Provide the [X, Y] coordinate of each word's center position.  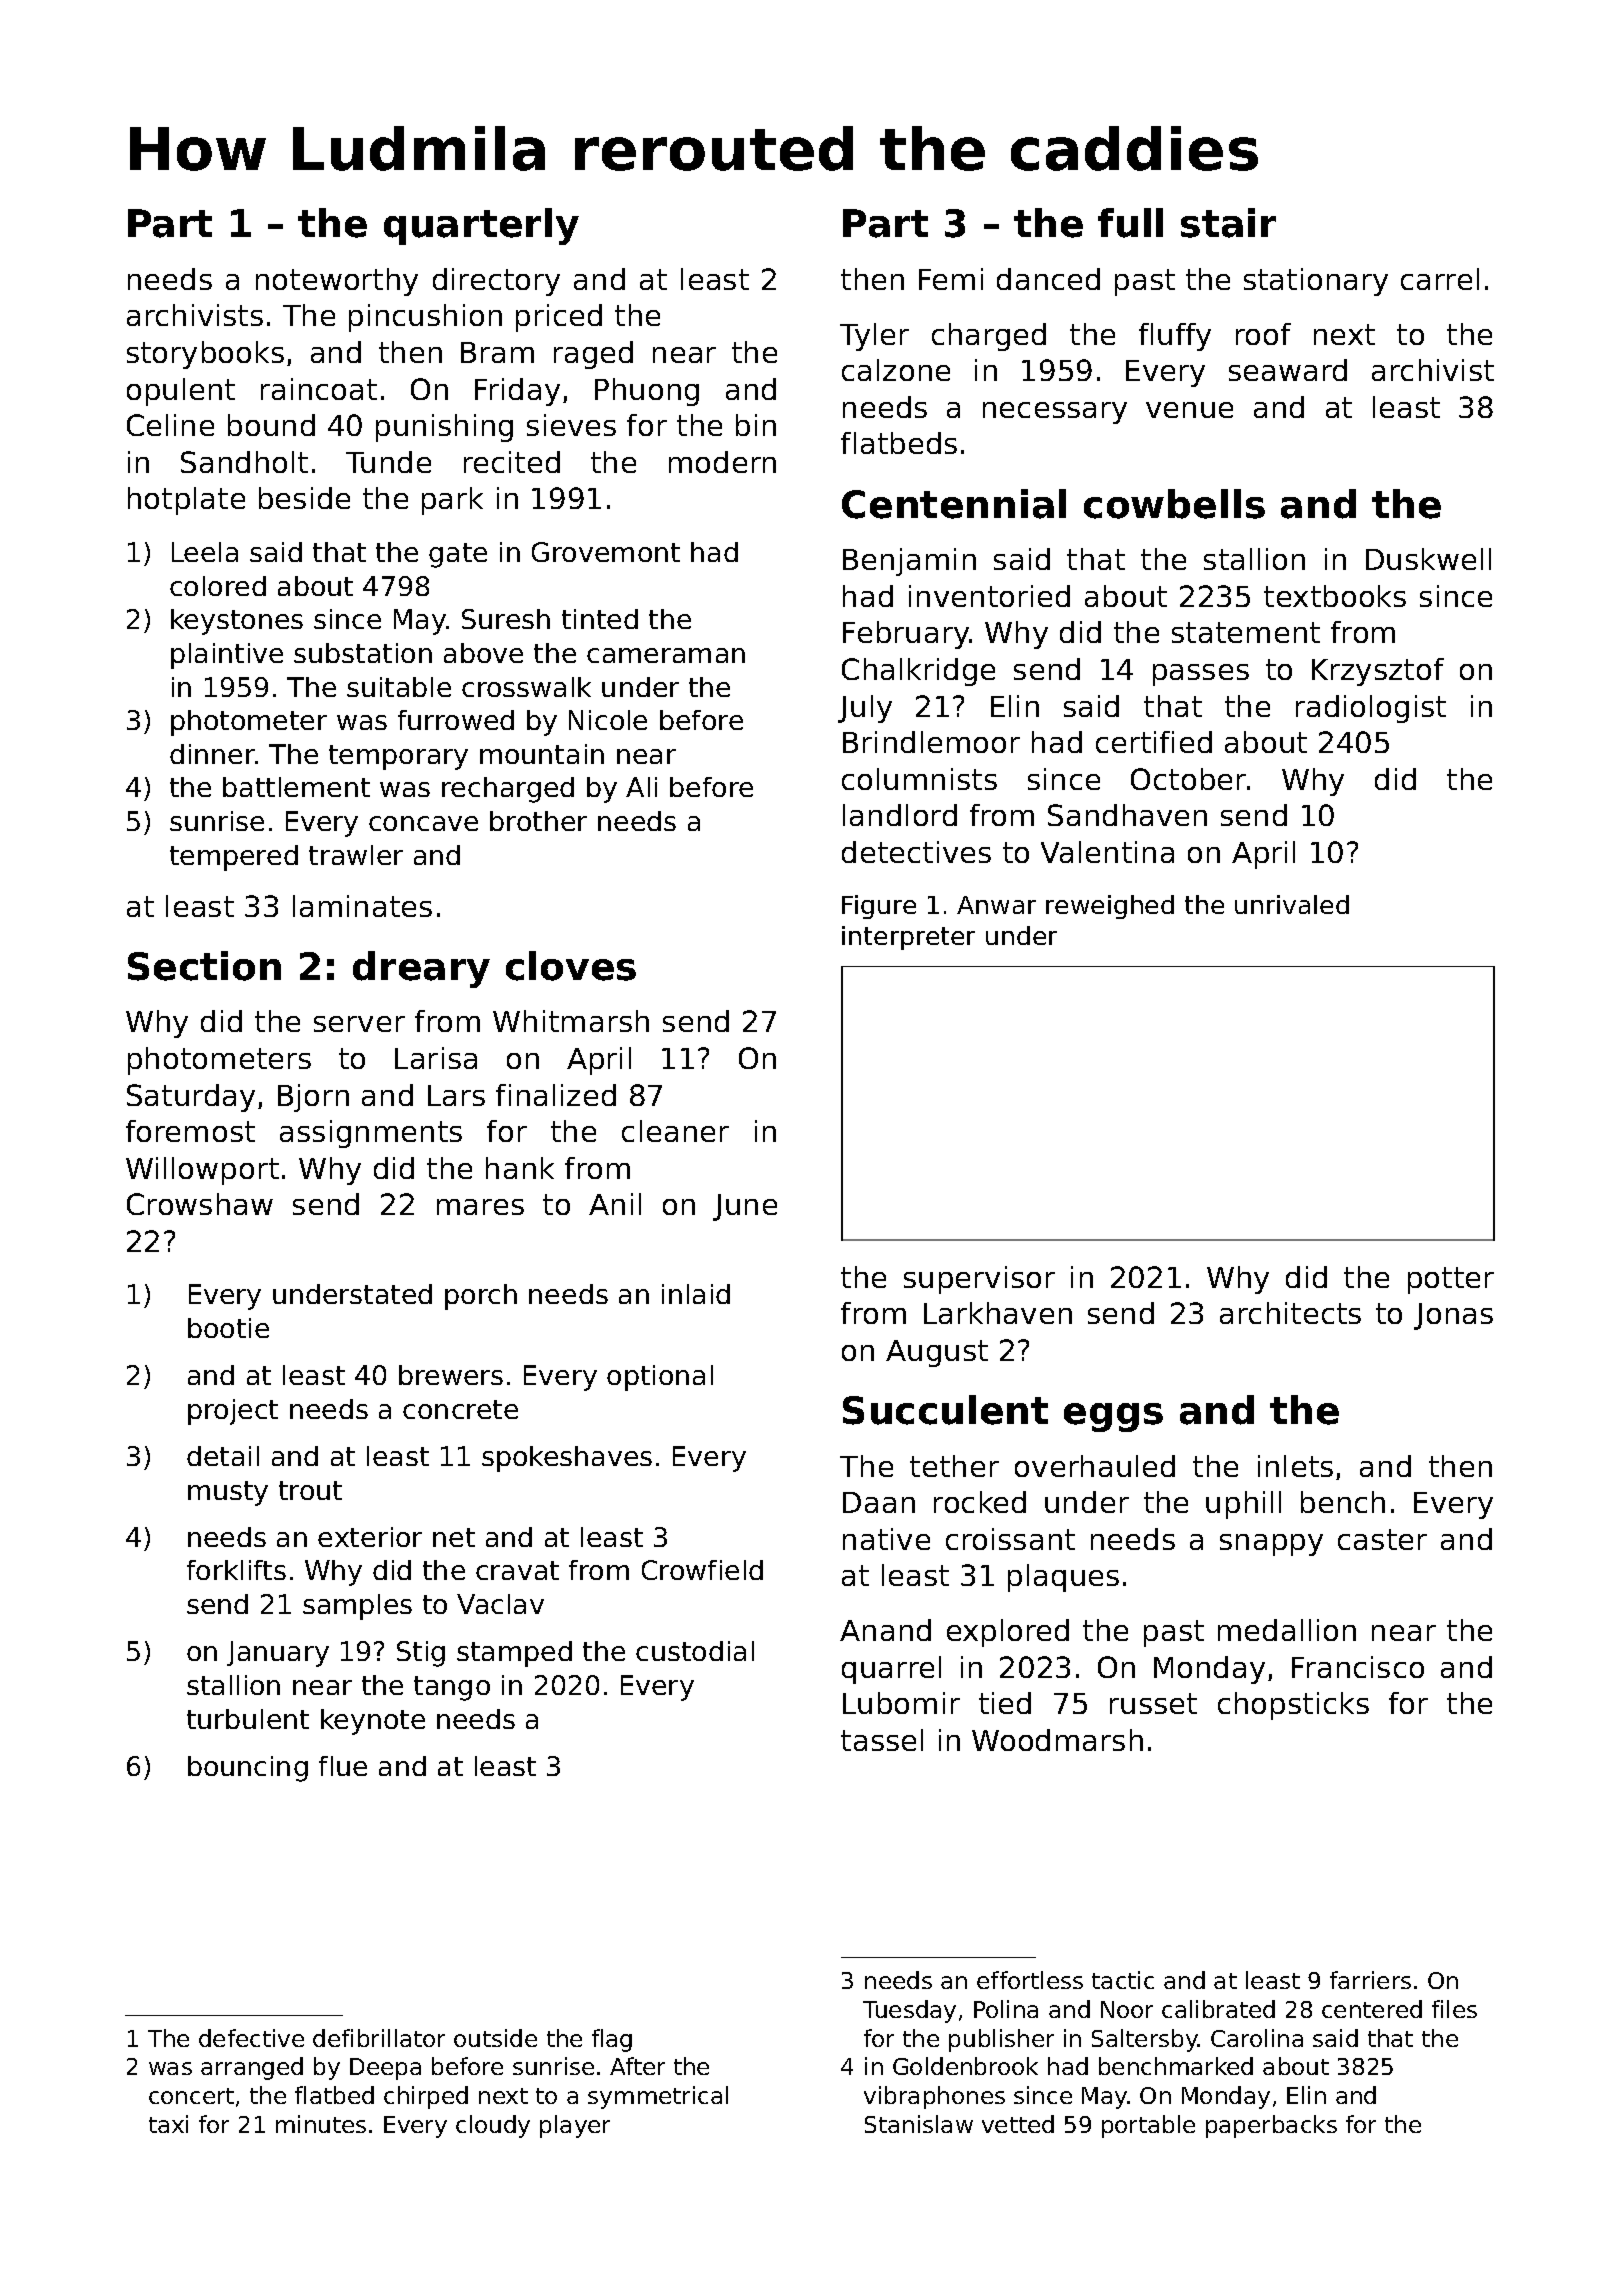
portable [1148, 2126]
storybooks [205, 355]
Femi [951, 279]
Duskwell [1428, 559]
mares [480, 1207]
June [745, 1207]
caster [1382, 1539]
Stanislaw [919, 2124]
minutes [321, 2124]
